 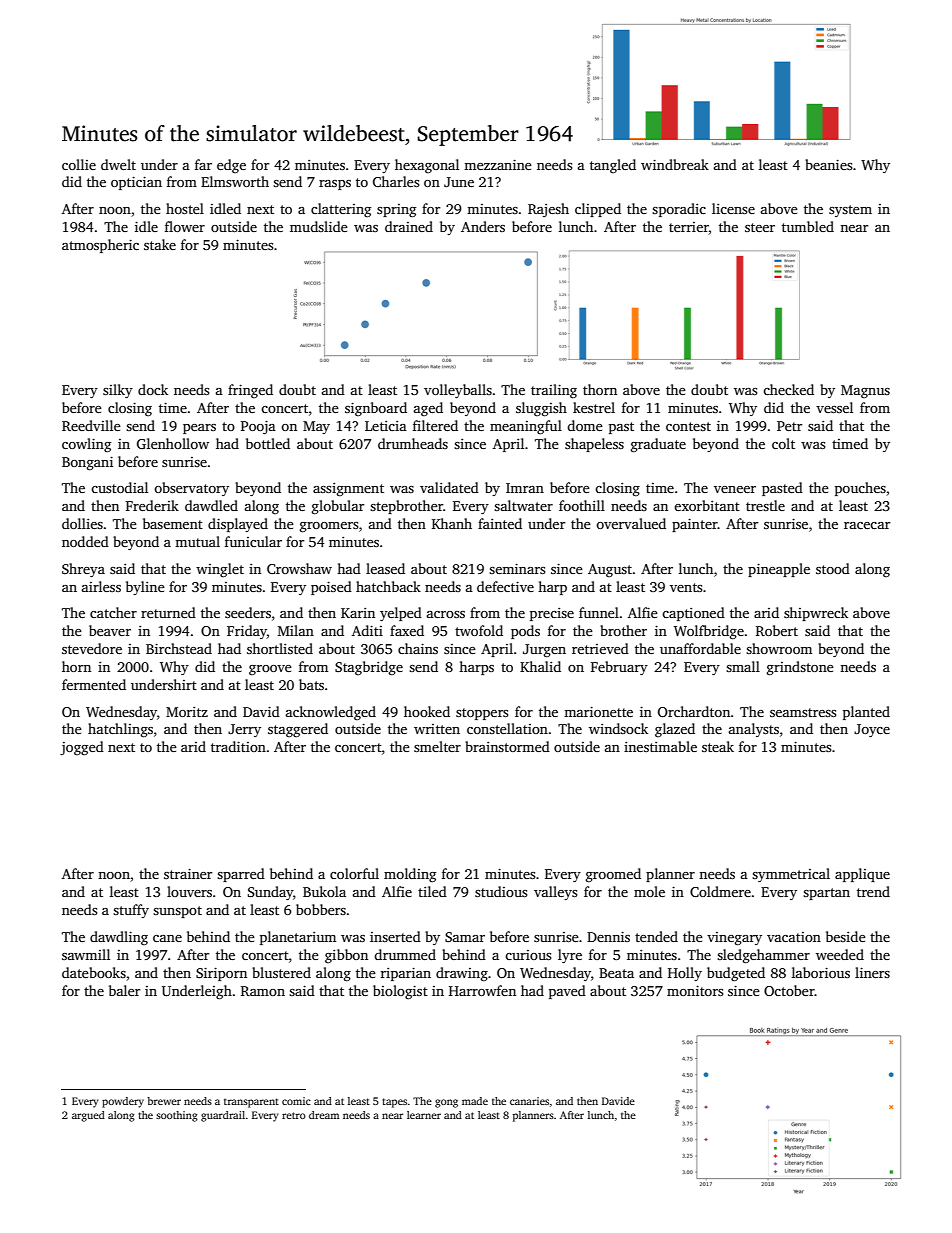 What do you see at coordinates (788, 389) in the page?
I see `checked` at bounding box center [788, 389].
